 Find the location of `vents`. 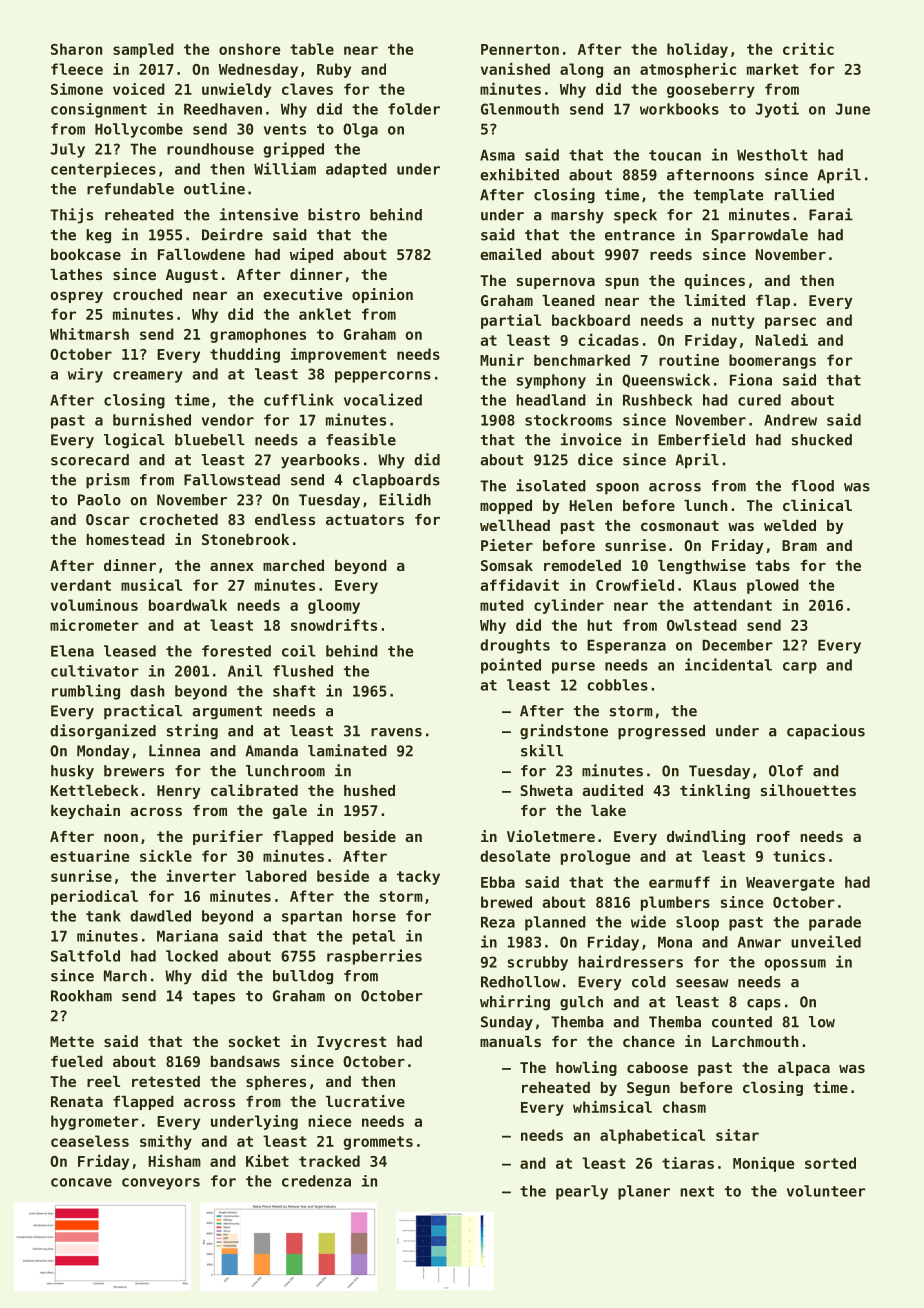

vents is located at coordinates (285, 129).
